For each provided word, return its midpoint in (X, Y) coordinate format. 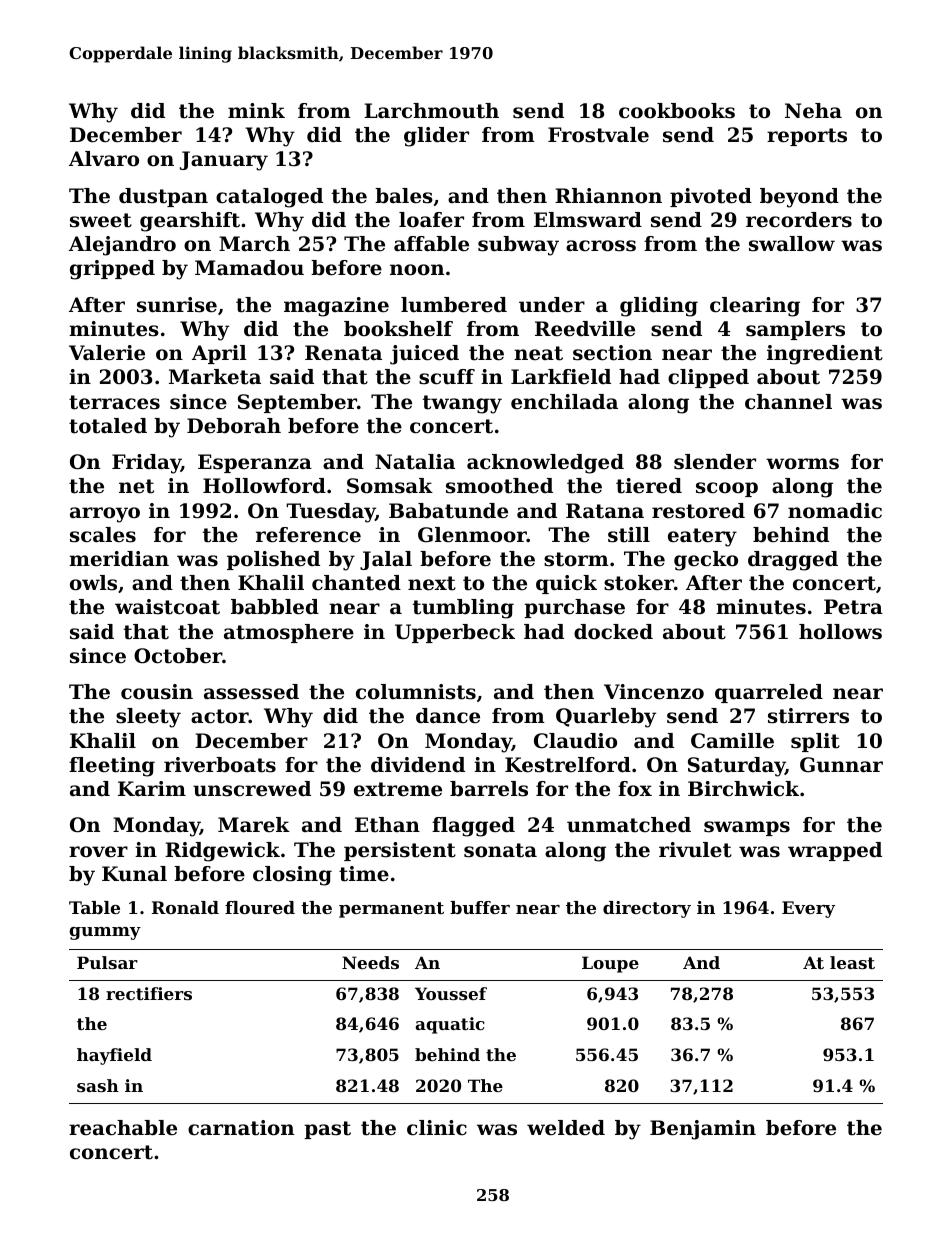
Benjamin (703, 1130)
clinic (437, 1128)
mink (256, 110)
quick (566, 584)
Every (808, 909)
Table (94, 907)
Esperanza (255, 463)
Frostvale (598, 135)
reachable (123, 1128)
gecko (706, 561)
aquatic (450, 1025)
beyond (799, 198)
